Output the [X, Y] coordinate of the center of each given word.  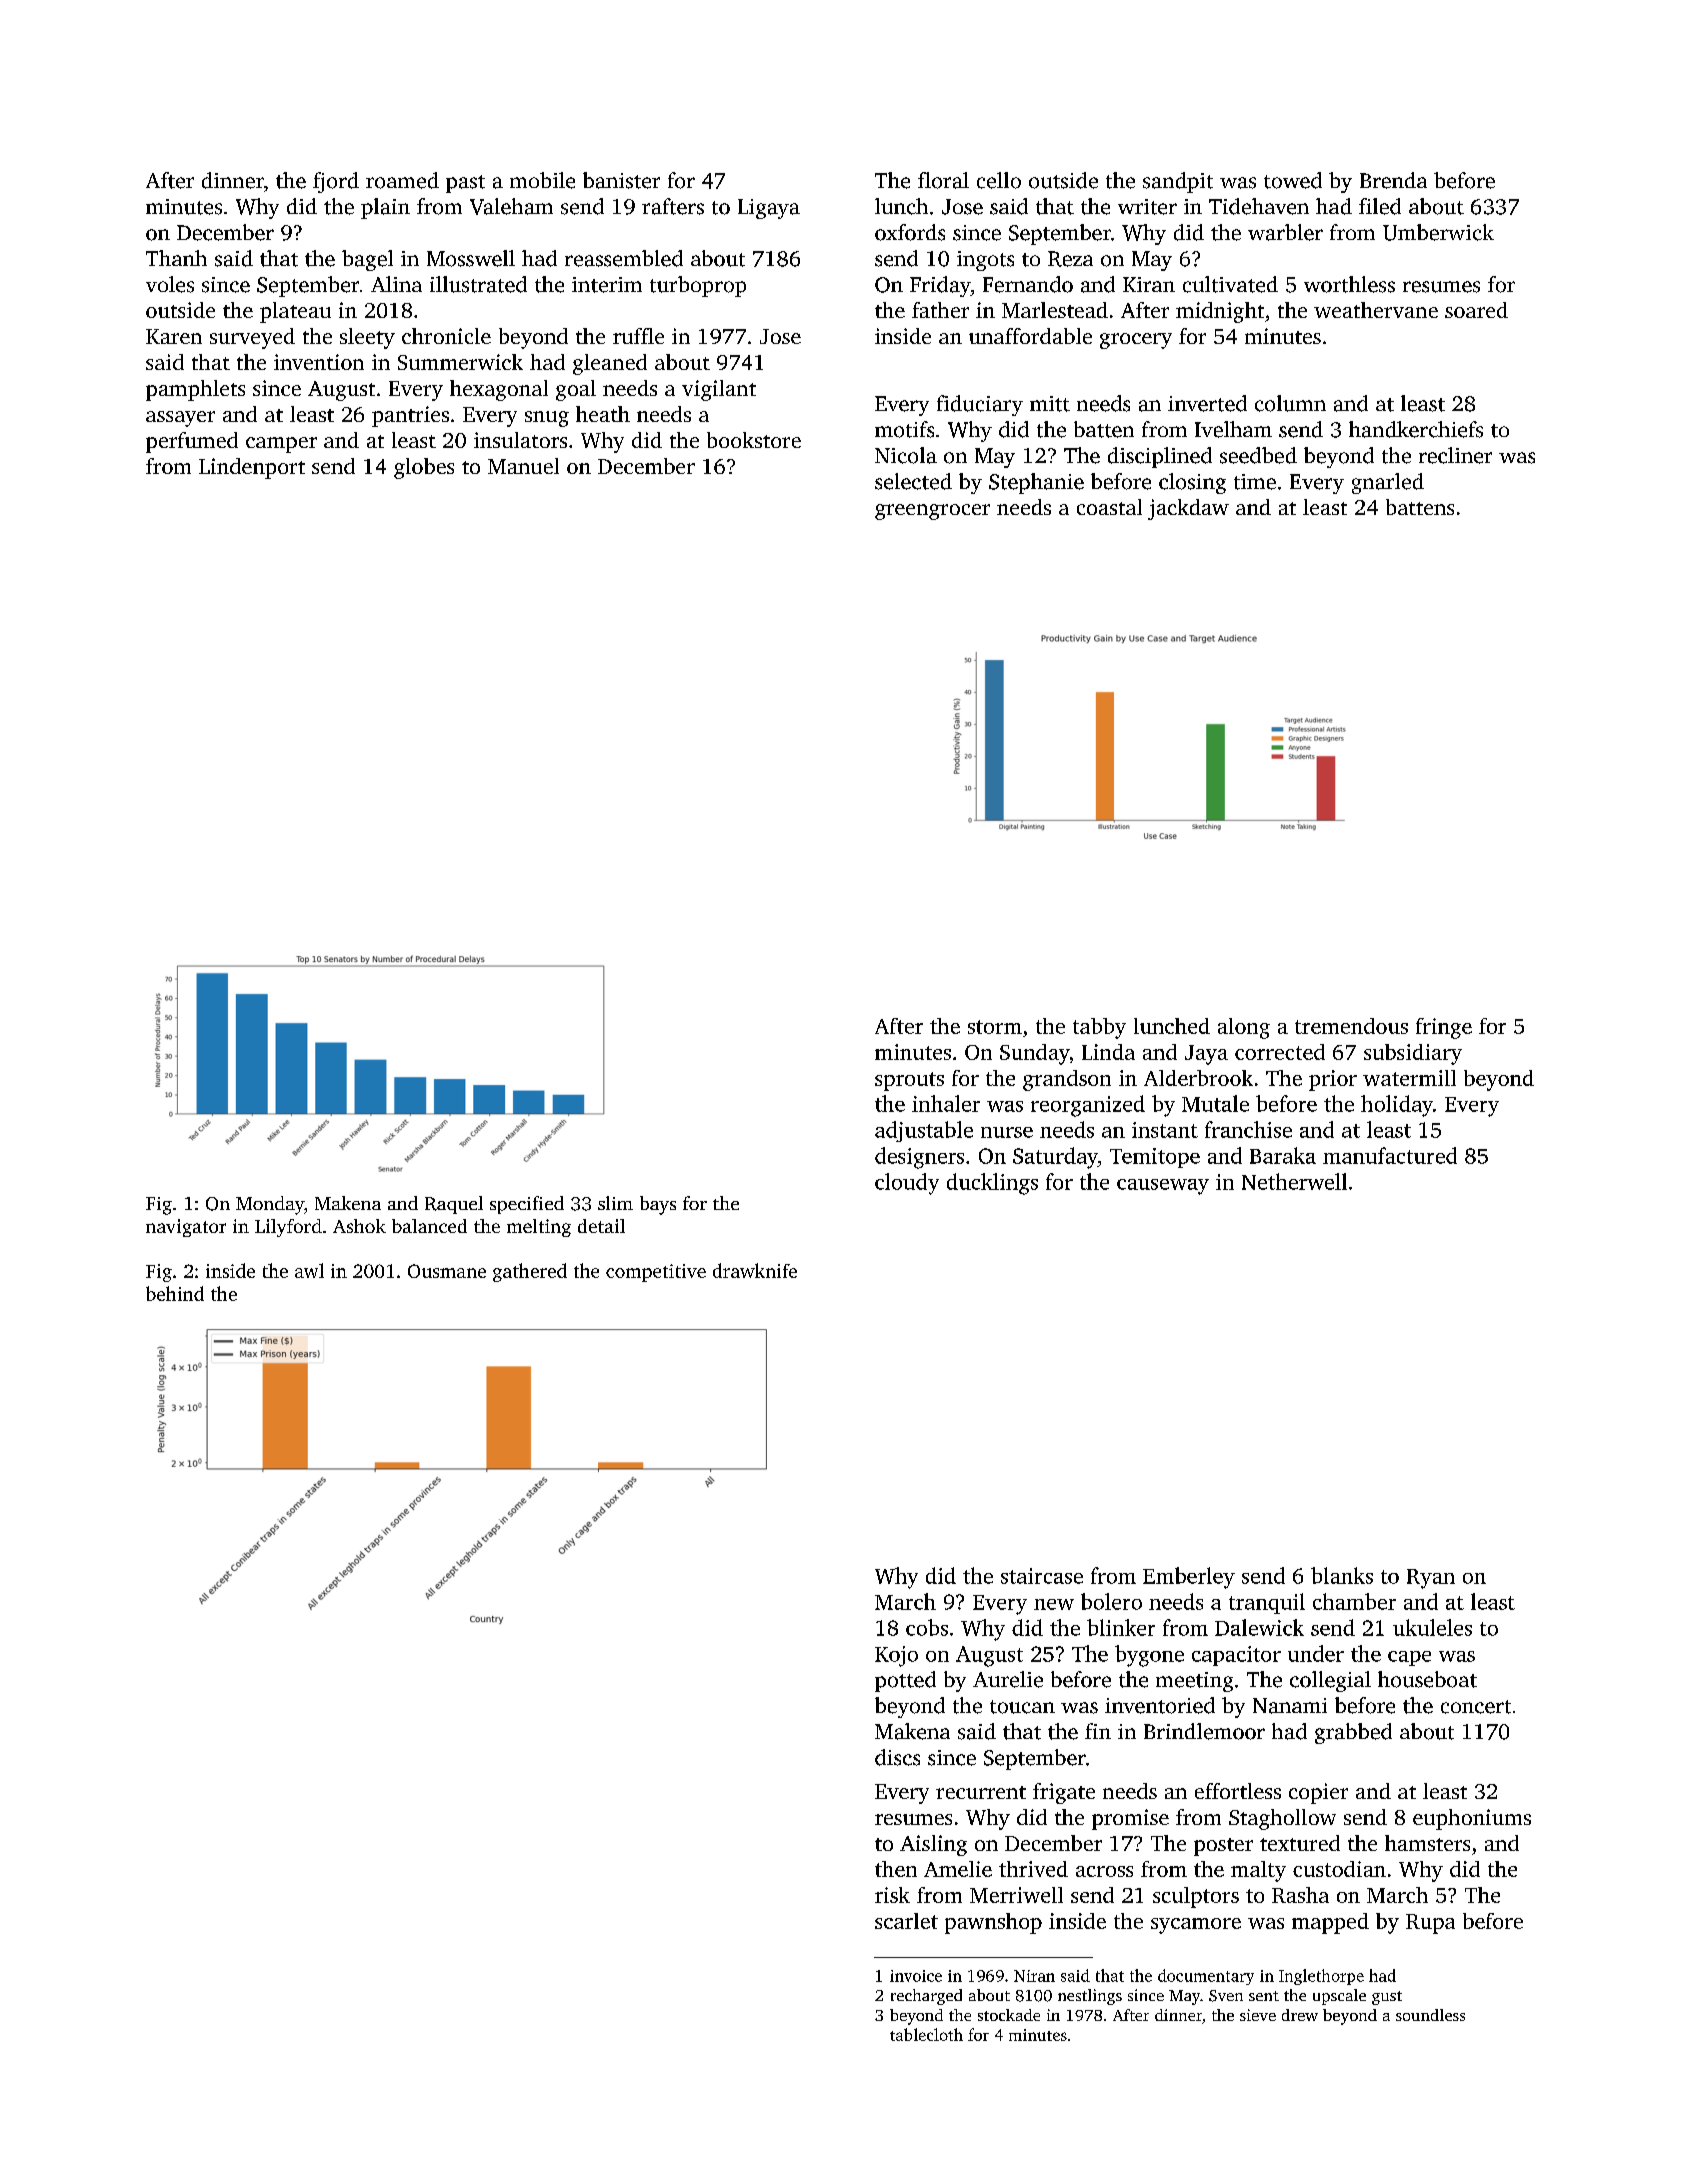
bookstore [754, 440]
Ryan [1431, 1579]
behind [175, 1293]
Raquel [454, 1205]
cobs [927, 1627]
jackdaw [1188, 509]
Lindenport [252, 468]
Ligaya [769, 209]
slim [615, 1203]
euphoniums [1472, 1819]
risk [892, 1895]
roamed [402, 180]
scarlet [906, 1921]
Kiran [1149, 284]
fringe [1444, 1028]
